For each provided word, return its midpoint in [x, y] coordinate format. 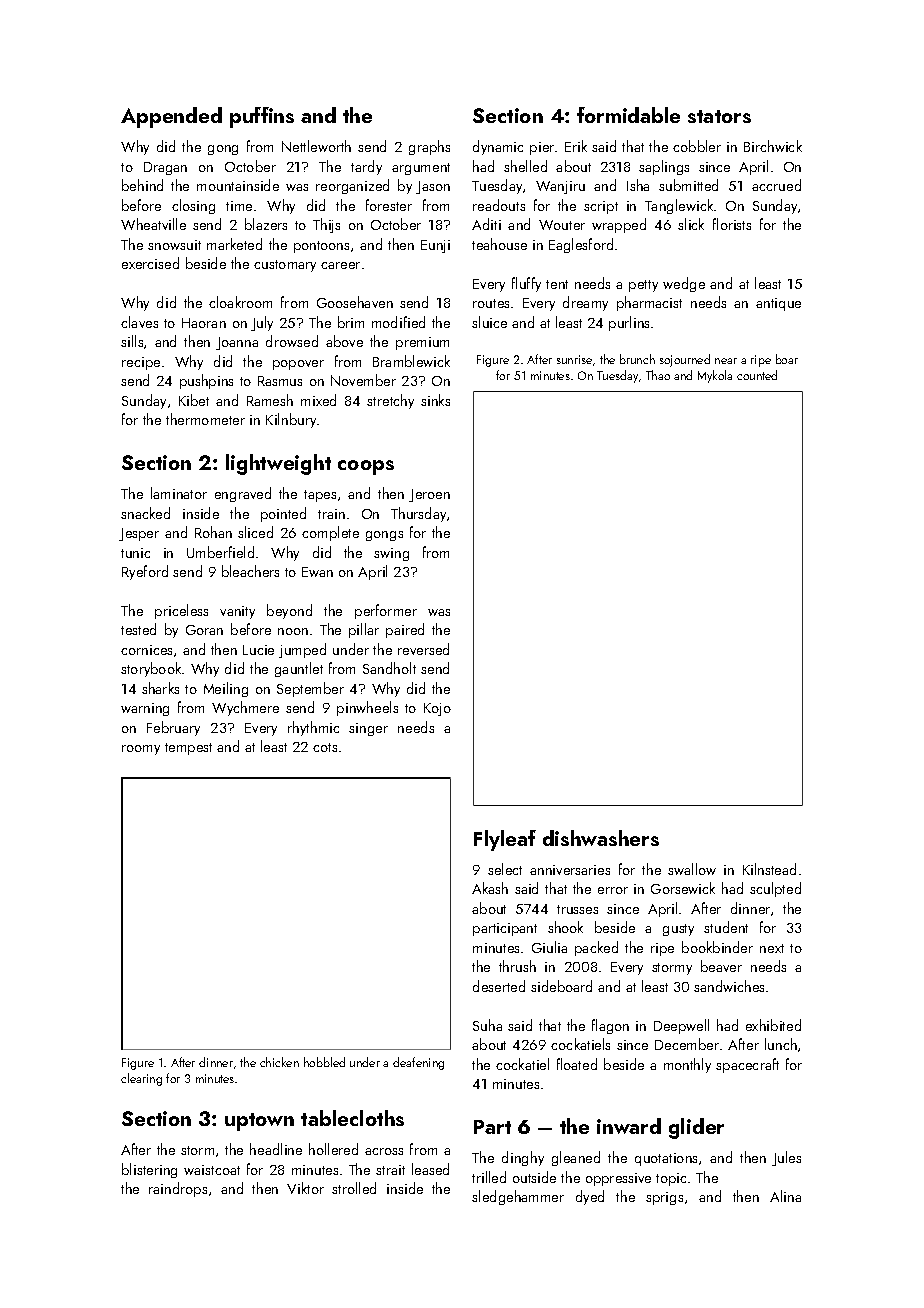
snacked [145, 513]
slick [691, 224]
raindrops [178, 1189]
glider [696, 1128]
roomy [141, 750]
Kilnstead [769, 869]
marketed [234, 244]
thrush [517, 966]
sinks [435, 400]
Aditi [486, 224]
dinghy [523, 1158]
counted [757, 375]
